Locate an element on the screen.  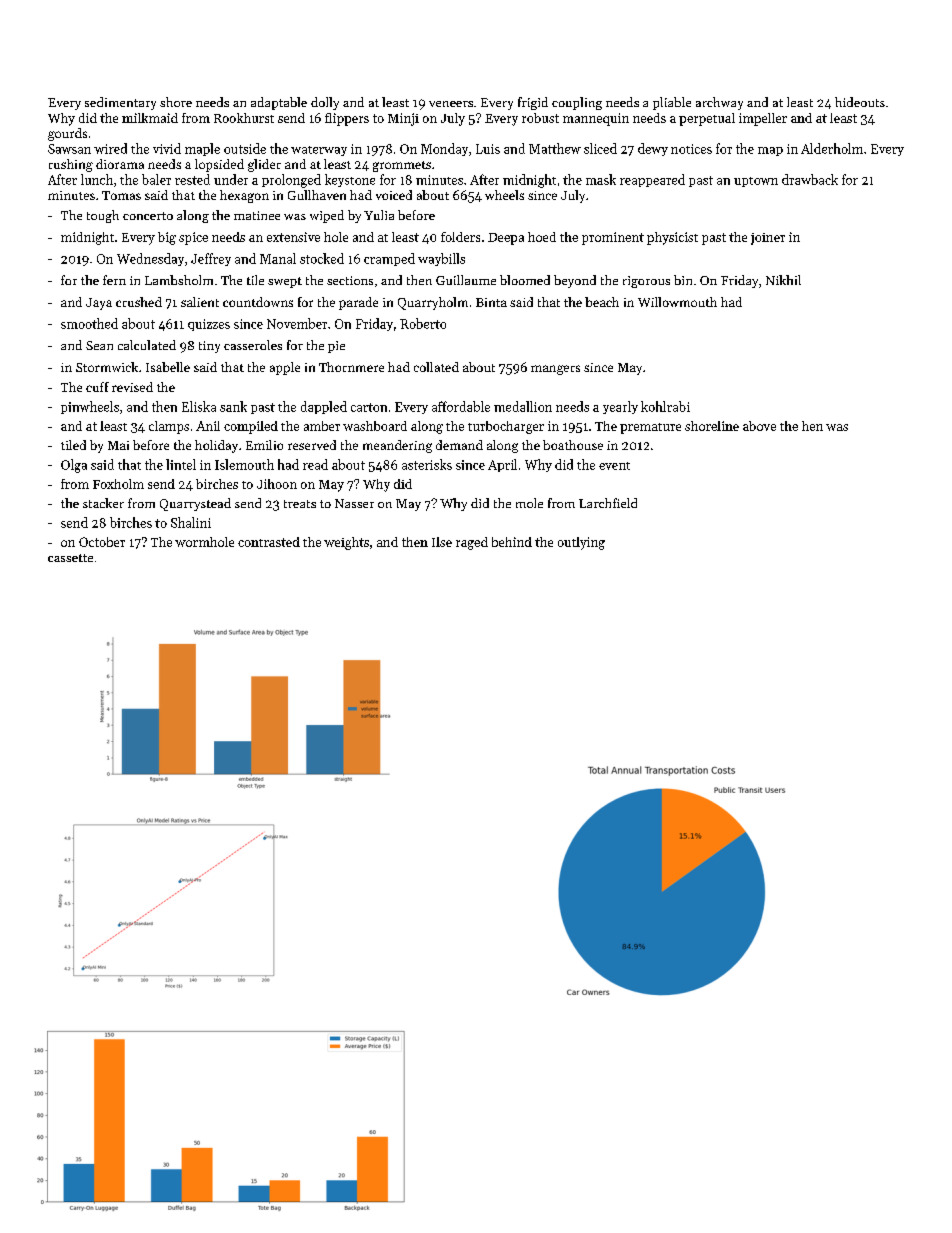
cuff is located at coordinates (97, 387).
